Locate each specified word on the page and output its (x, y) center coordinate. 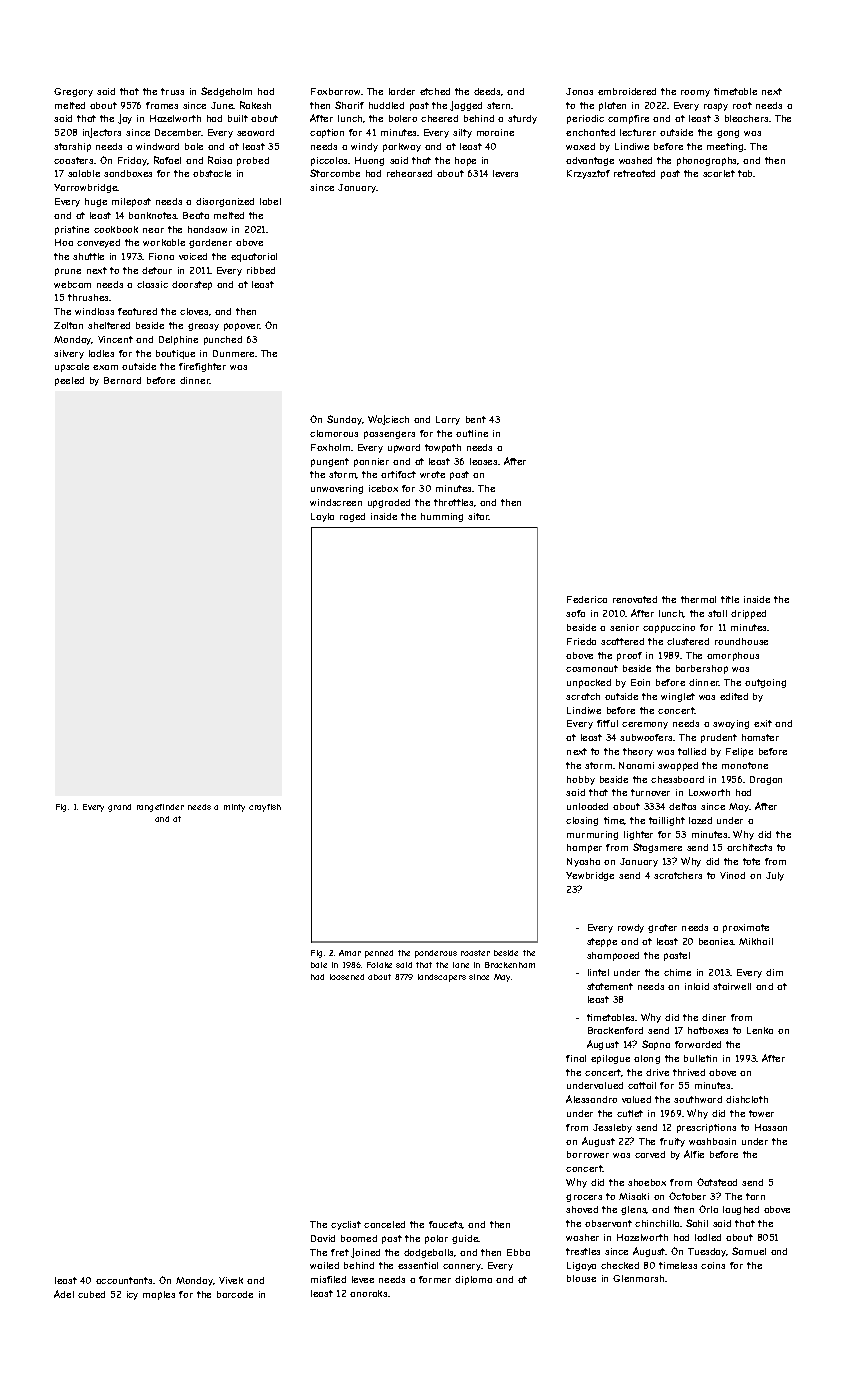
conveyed (98, 243)
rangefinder (160, 808)
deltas (682, 806)
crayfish (265, 808)
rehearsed (409, 173)
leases (483, 461)
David (323, 1238)
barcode (235, 1294)
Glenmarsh (638, 1278)
